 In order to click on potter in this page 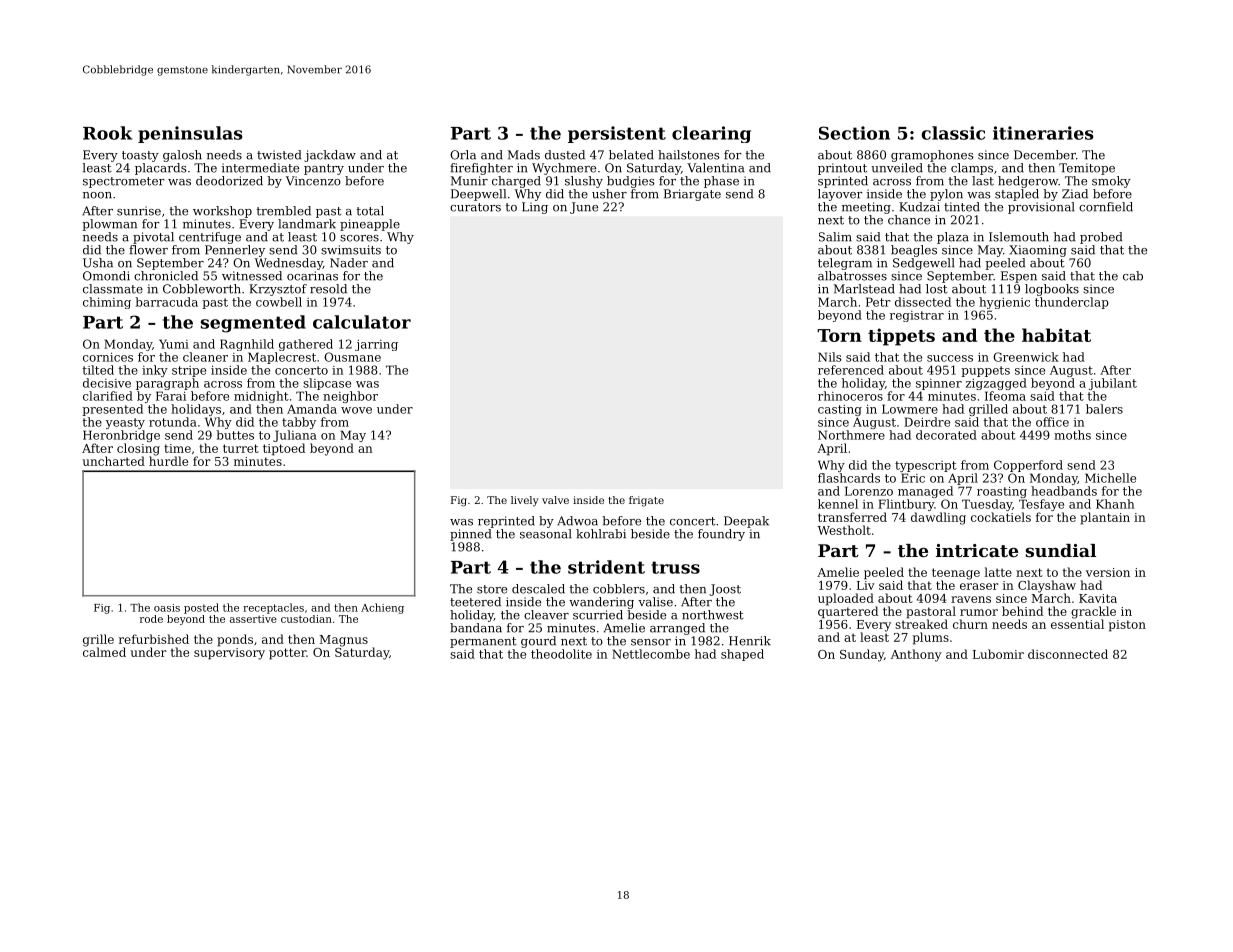, I will do `click(287, 654)`.
